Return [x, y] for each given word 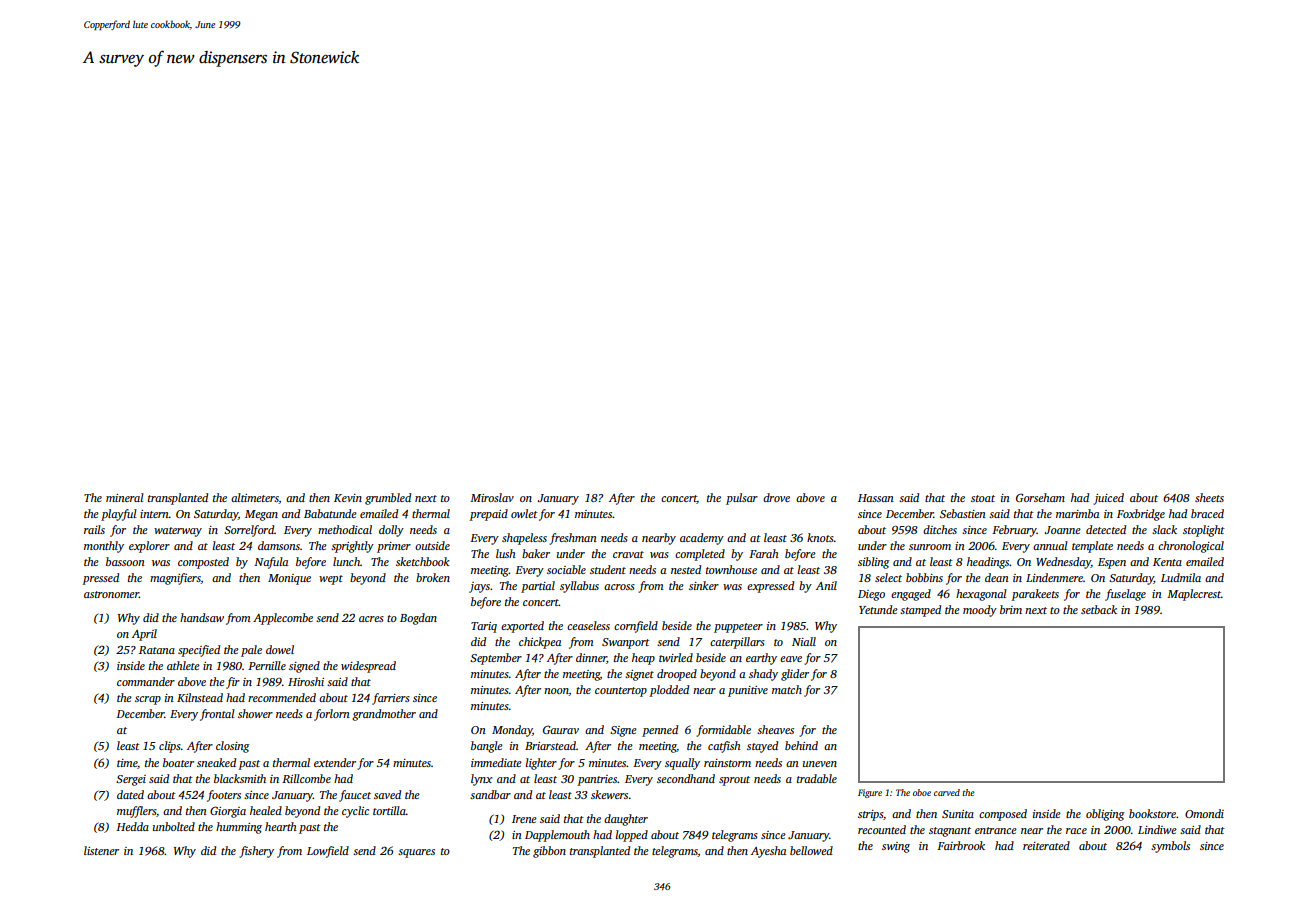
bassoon [125, 561]
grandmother [384, 715]
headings [988, 563]
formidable [723, 731]
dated [130, 794]
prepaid [489, 515]
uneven [820, 764]
